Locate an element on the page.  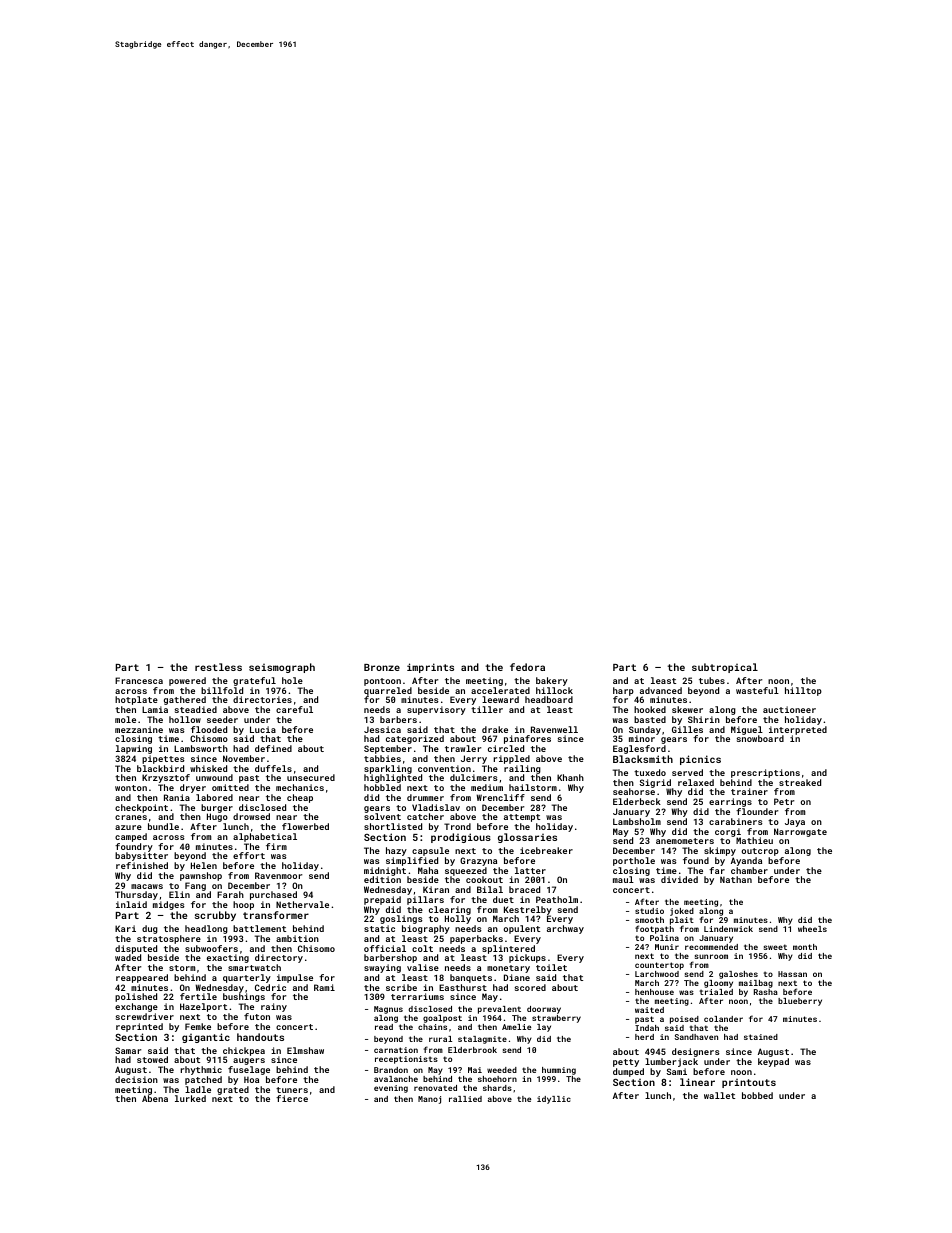
earrings is located at coordinates (730, 802).
